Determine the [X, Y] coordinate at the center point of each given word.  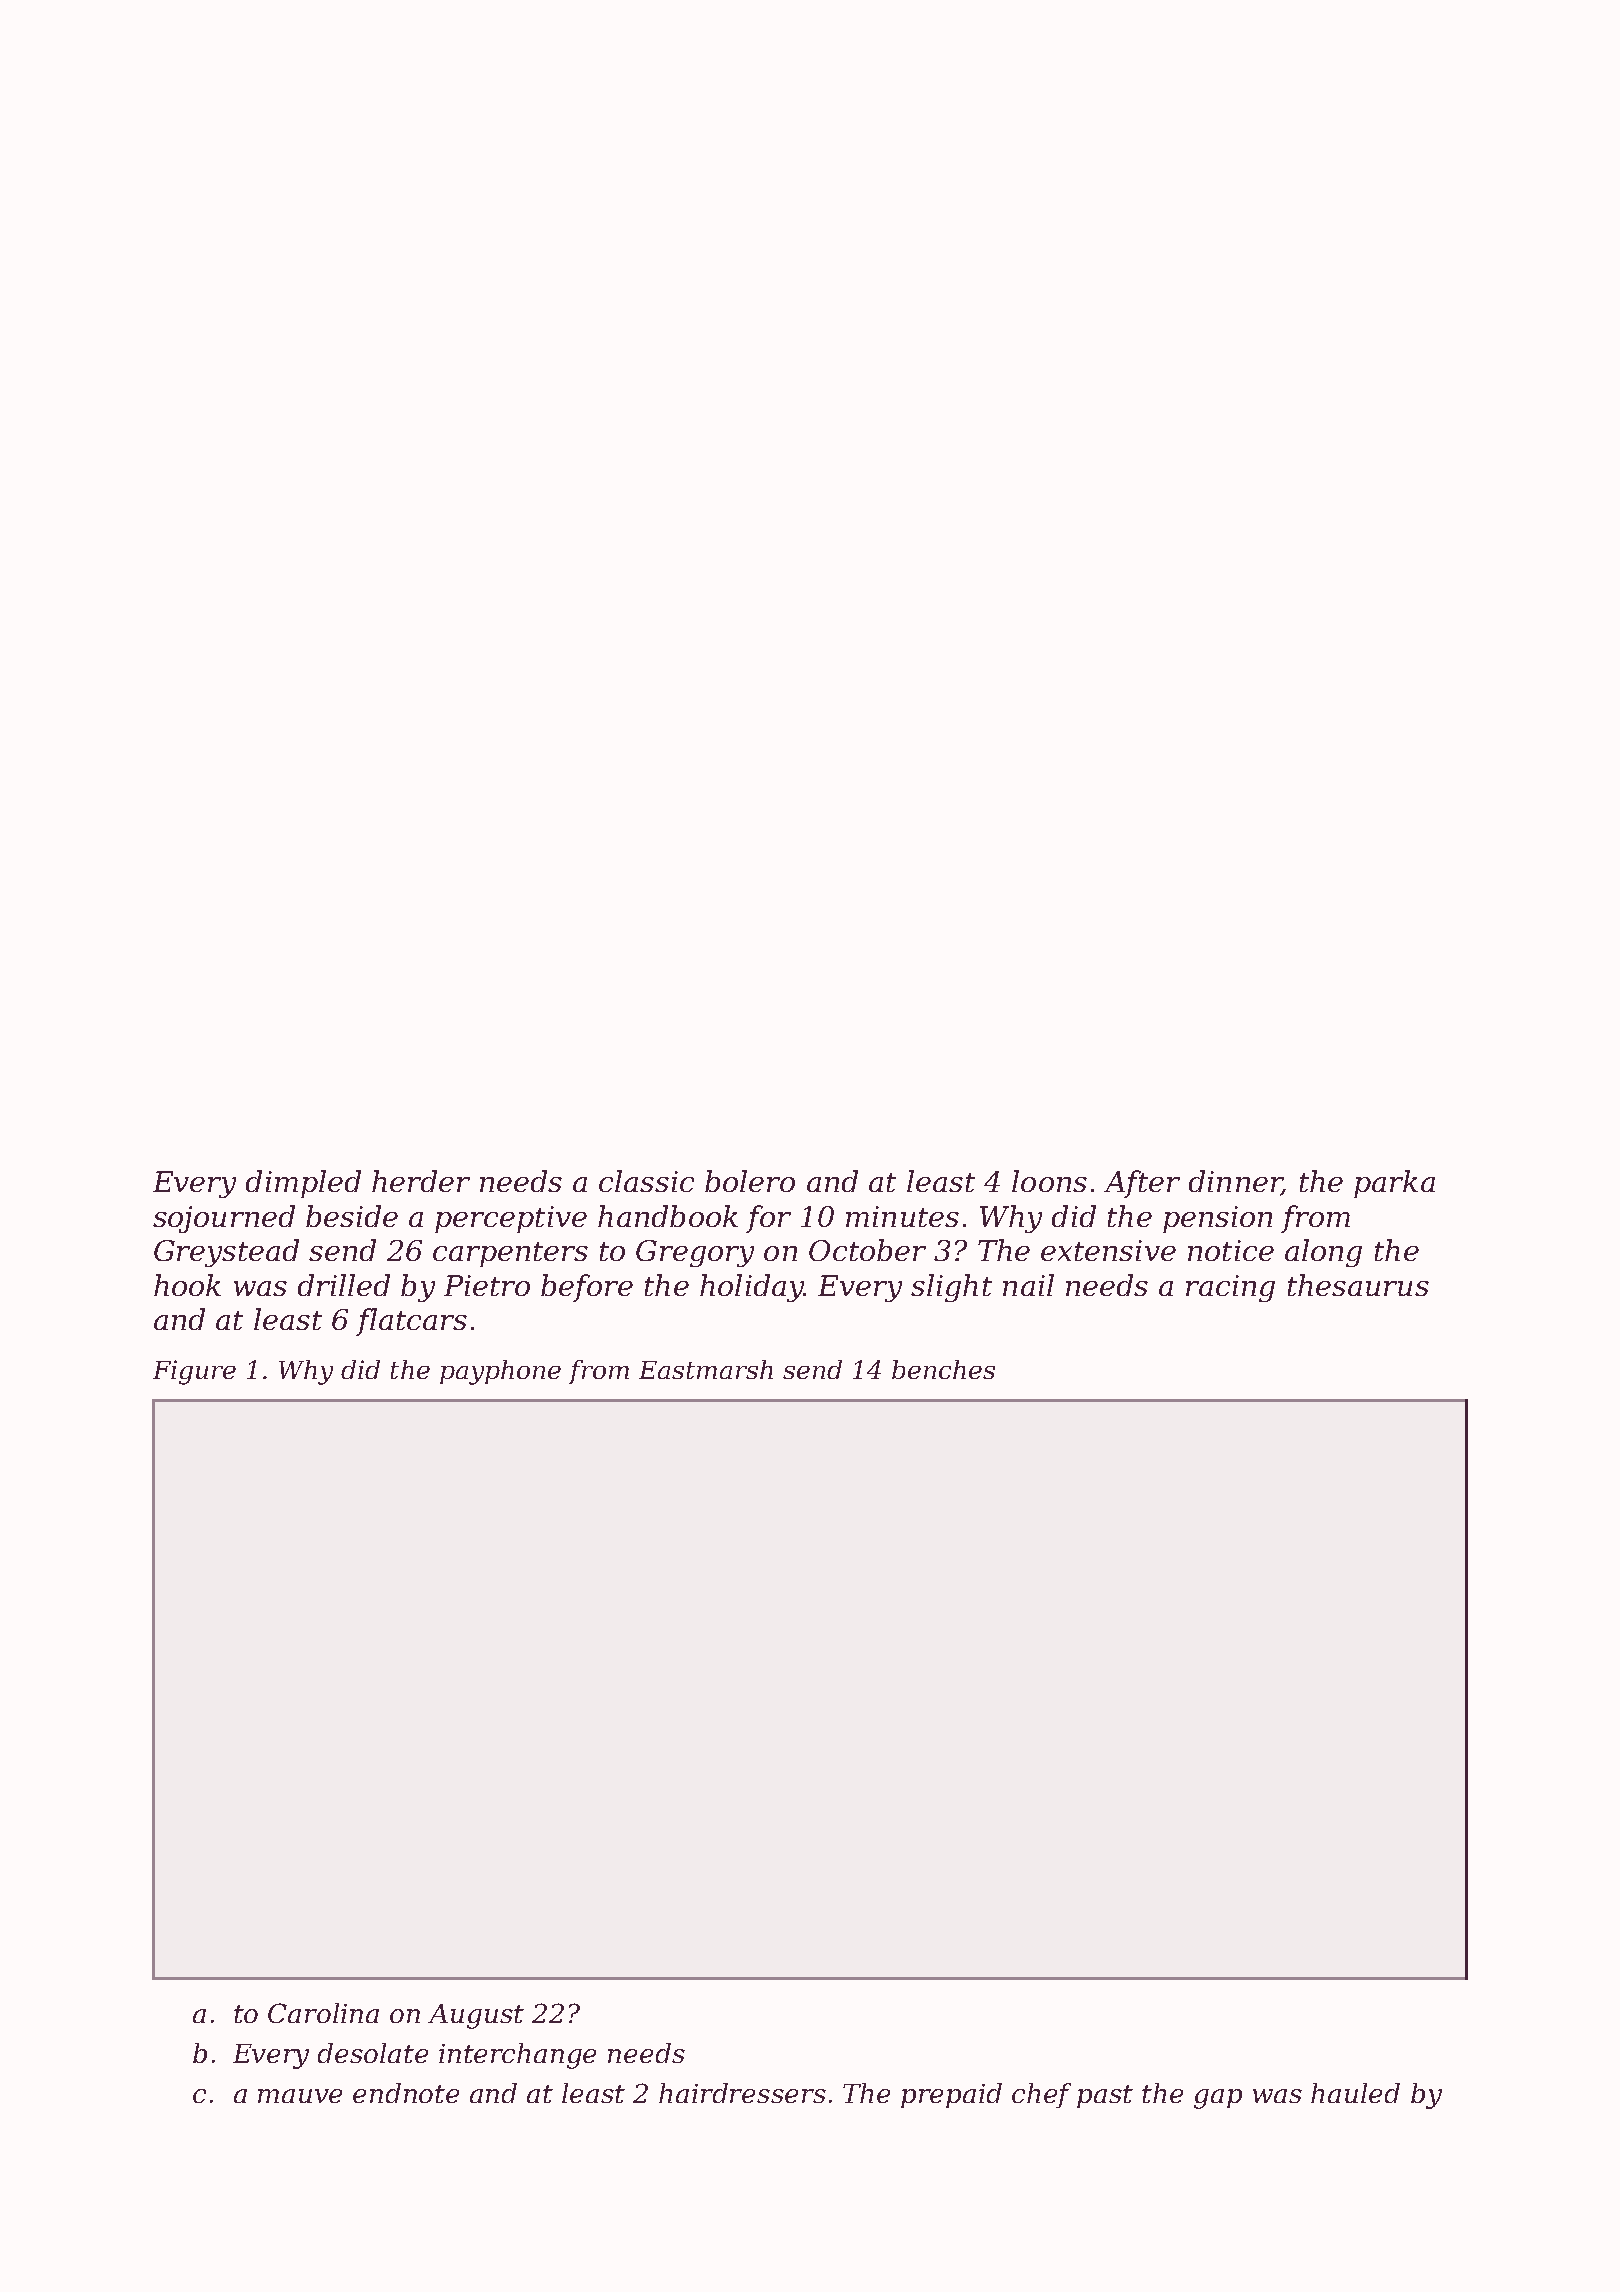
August [476, 2016]
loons [1049, 1181]
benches [943, 1369]
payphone [500, 1372]
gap [1218, 2099]
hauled [1355, 2093]
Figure [194, 1372]
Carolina [323, 2013]
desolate [373, 2053]
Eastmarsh [706, 1369]
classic [646, 1181]
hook [187, 1285]
